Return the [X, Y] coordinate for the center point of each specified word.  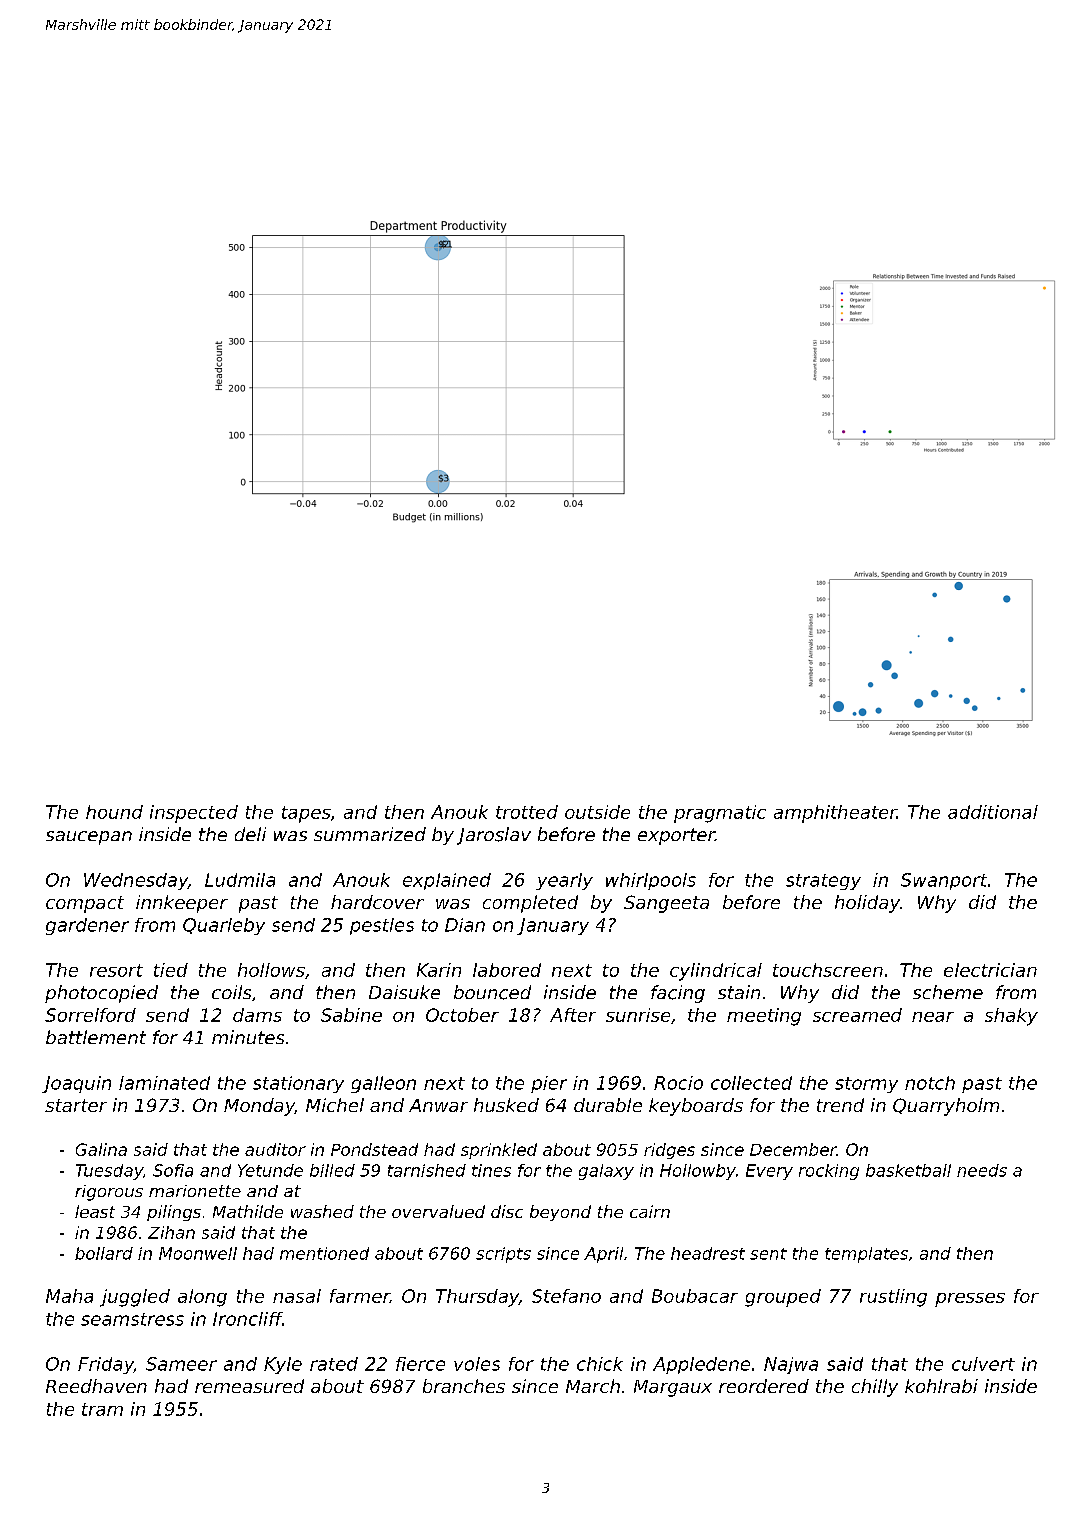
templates [866, 1255]
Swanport [944, 881]
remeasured [249, 1386]
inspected [194, 814]
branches [464, 1386]
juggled [135, 1298]
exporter [676, 836]
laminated [164, 1083]
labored [507, 970]
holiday [867, 904]
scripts [503, 1255]
